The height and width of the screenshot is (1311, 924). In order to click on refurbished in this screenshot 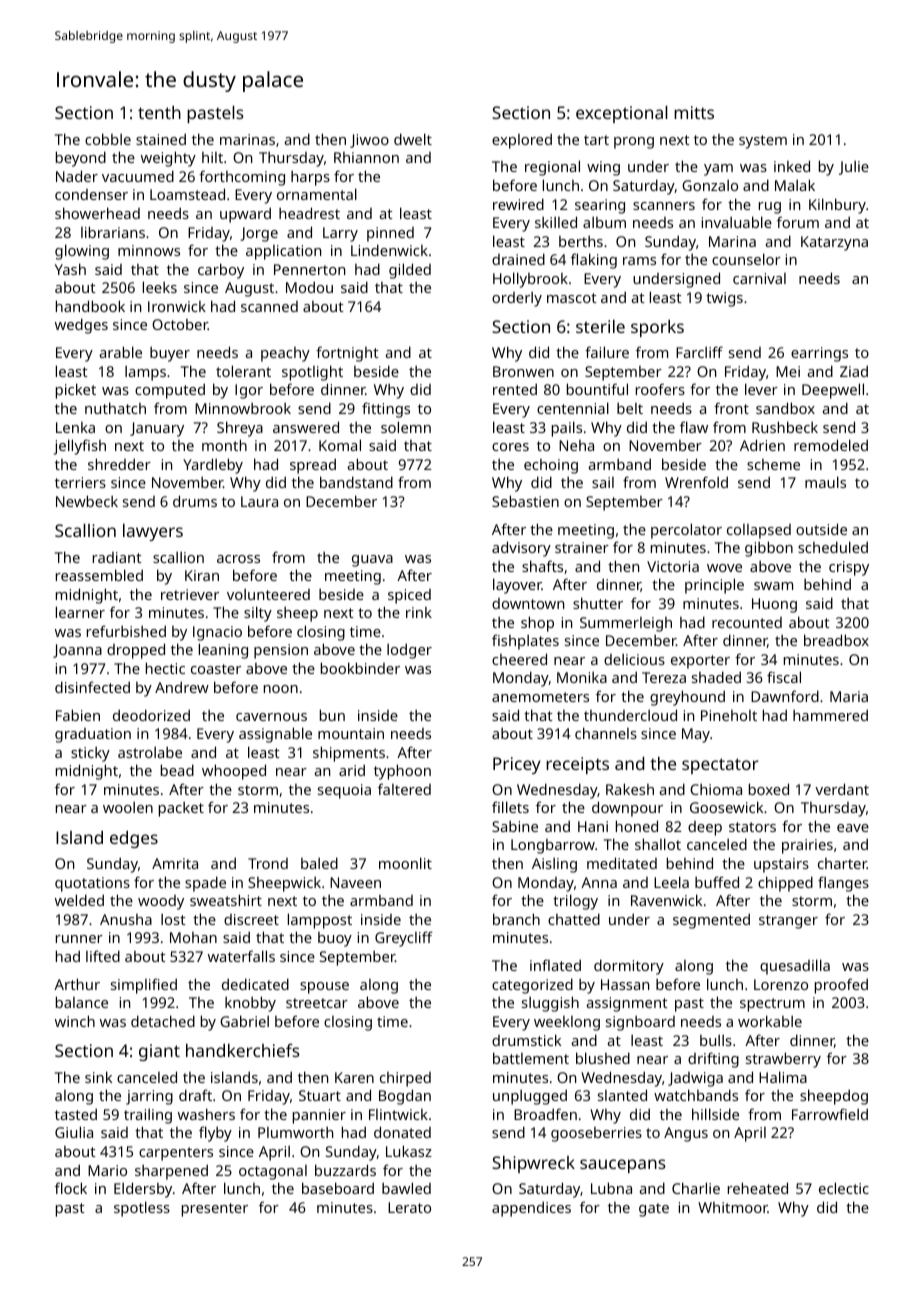, I will do `click(126, 631)`.
